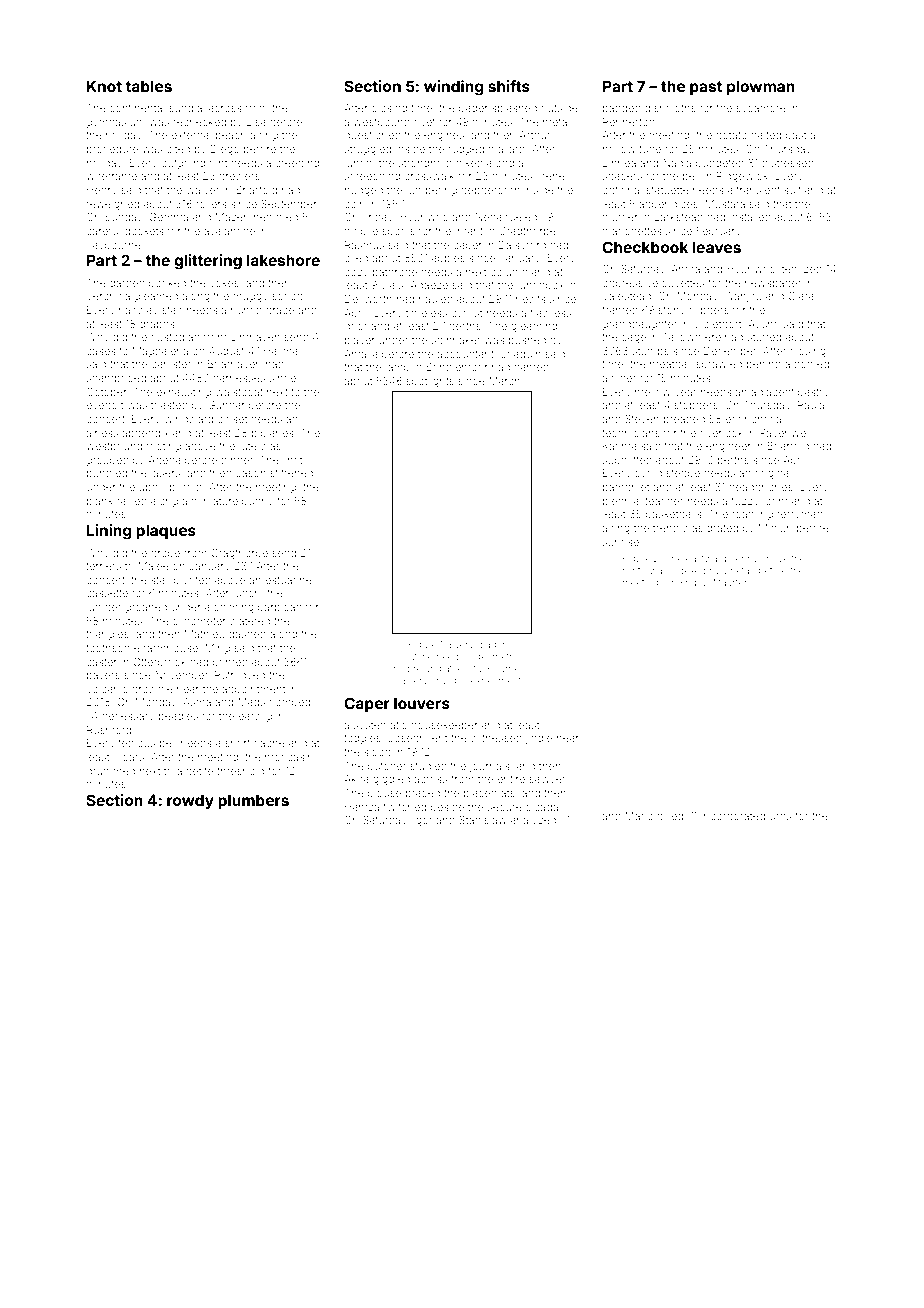 This screenshot has height=1308, width=924. I want to click on spotlights, so click(430, 382).
